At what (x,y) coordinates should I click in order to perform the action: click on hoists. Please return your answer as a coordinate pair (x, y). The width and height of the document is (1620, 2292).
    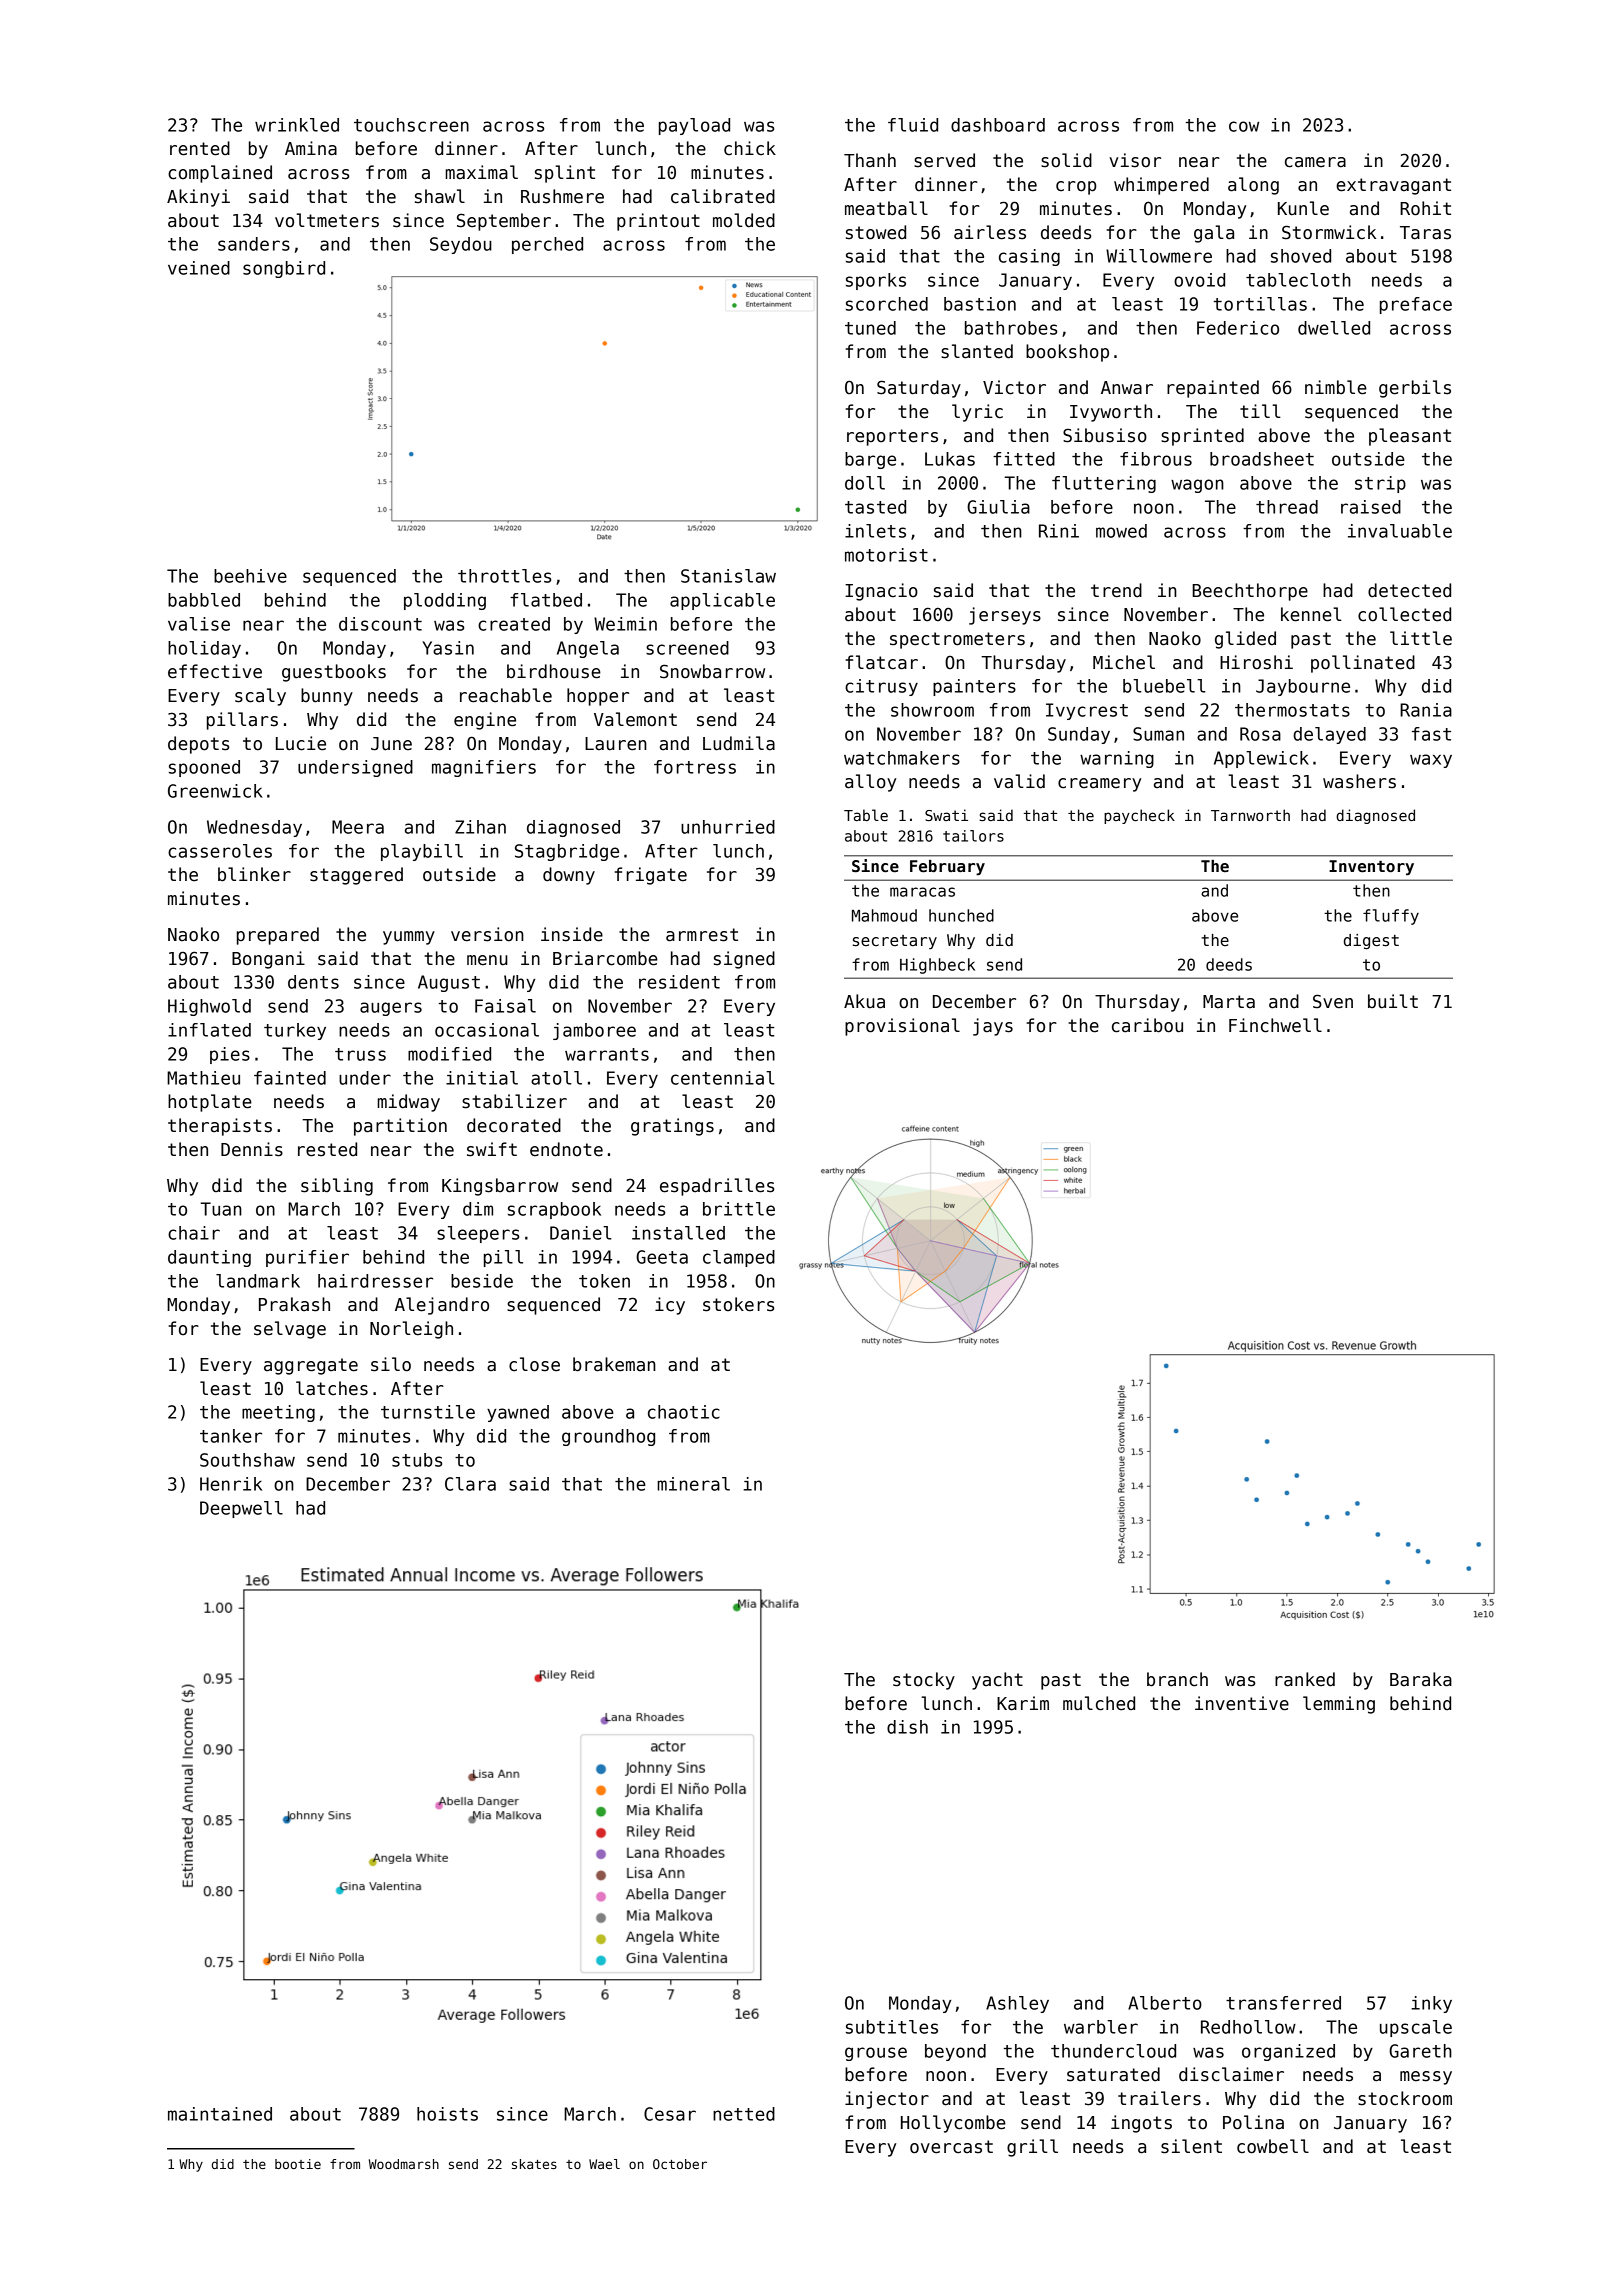
    Looking at the image, I should click on (447, 2114).
